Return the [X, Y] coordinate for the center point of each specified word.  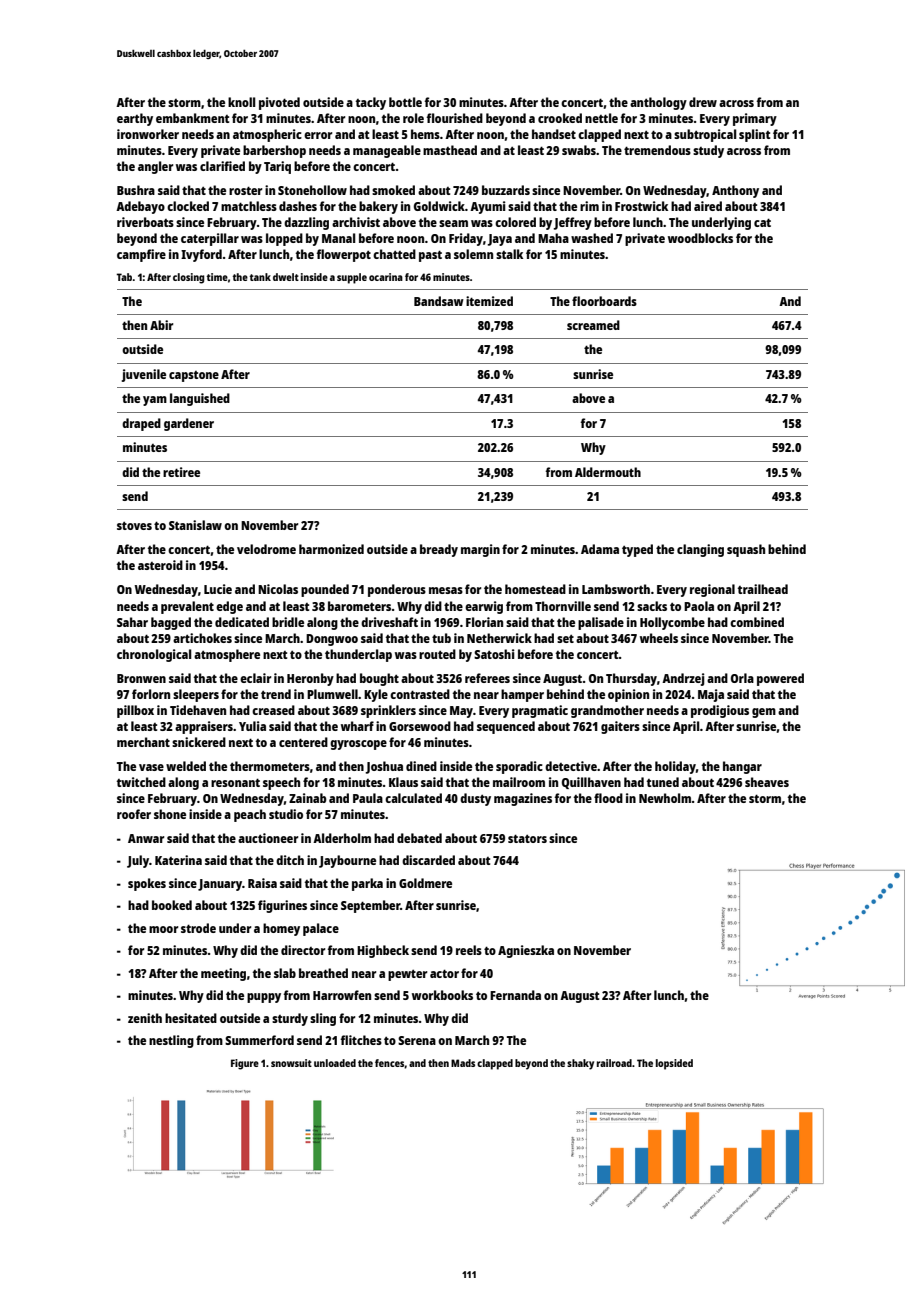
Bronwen [141, 678]
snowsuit [291, 1063]
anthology [658, 103]
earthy [135, 119]
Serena [417, 1040]
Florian [484, 622]
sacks [652, 606]
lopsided [674, 1064]
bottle [405, 102]
